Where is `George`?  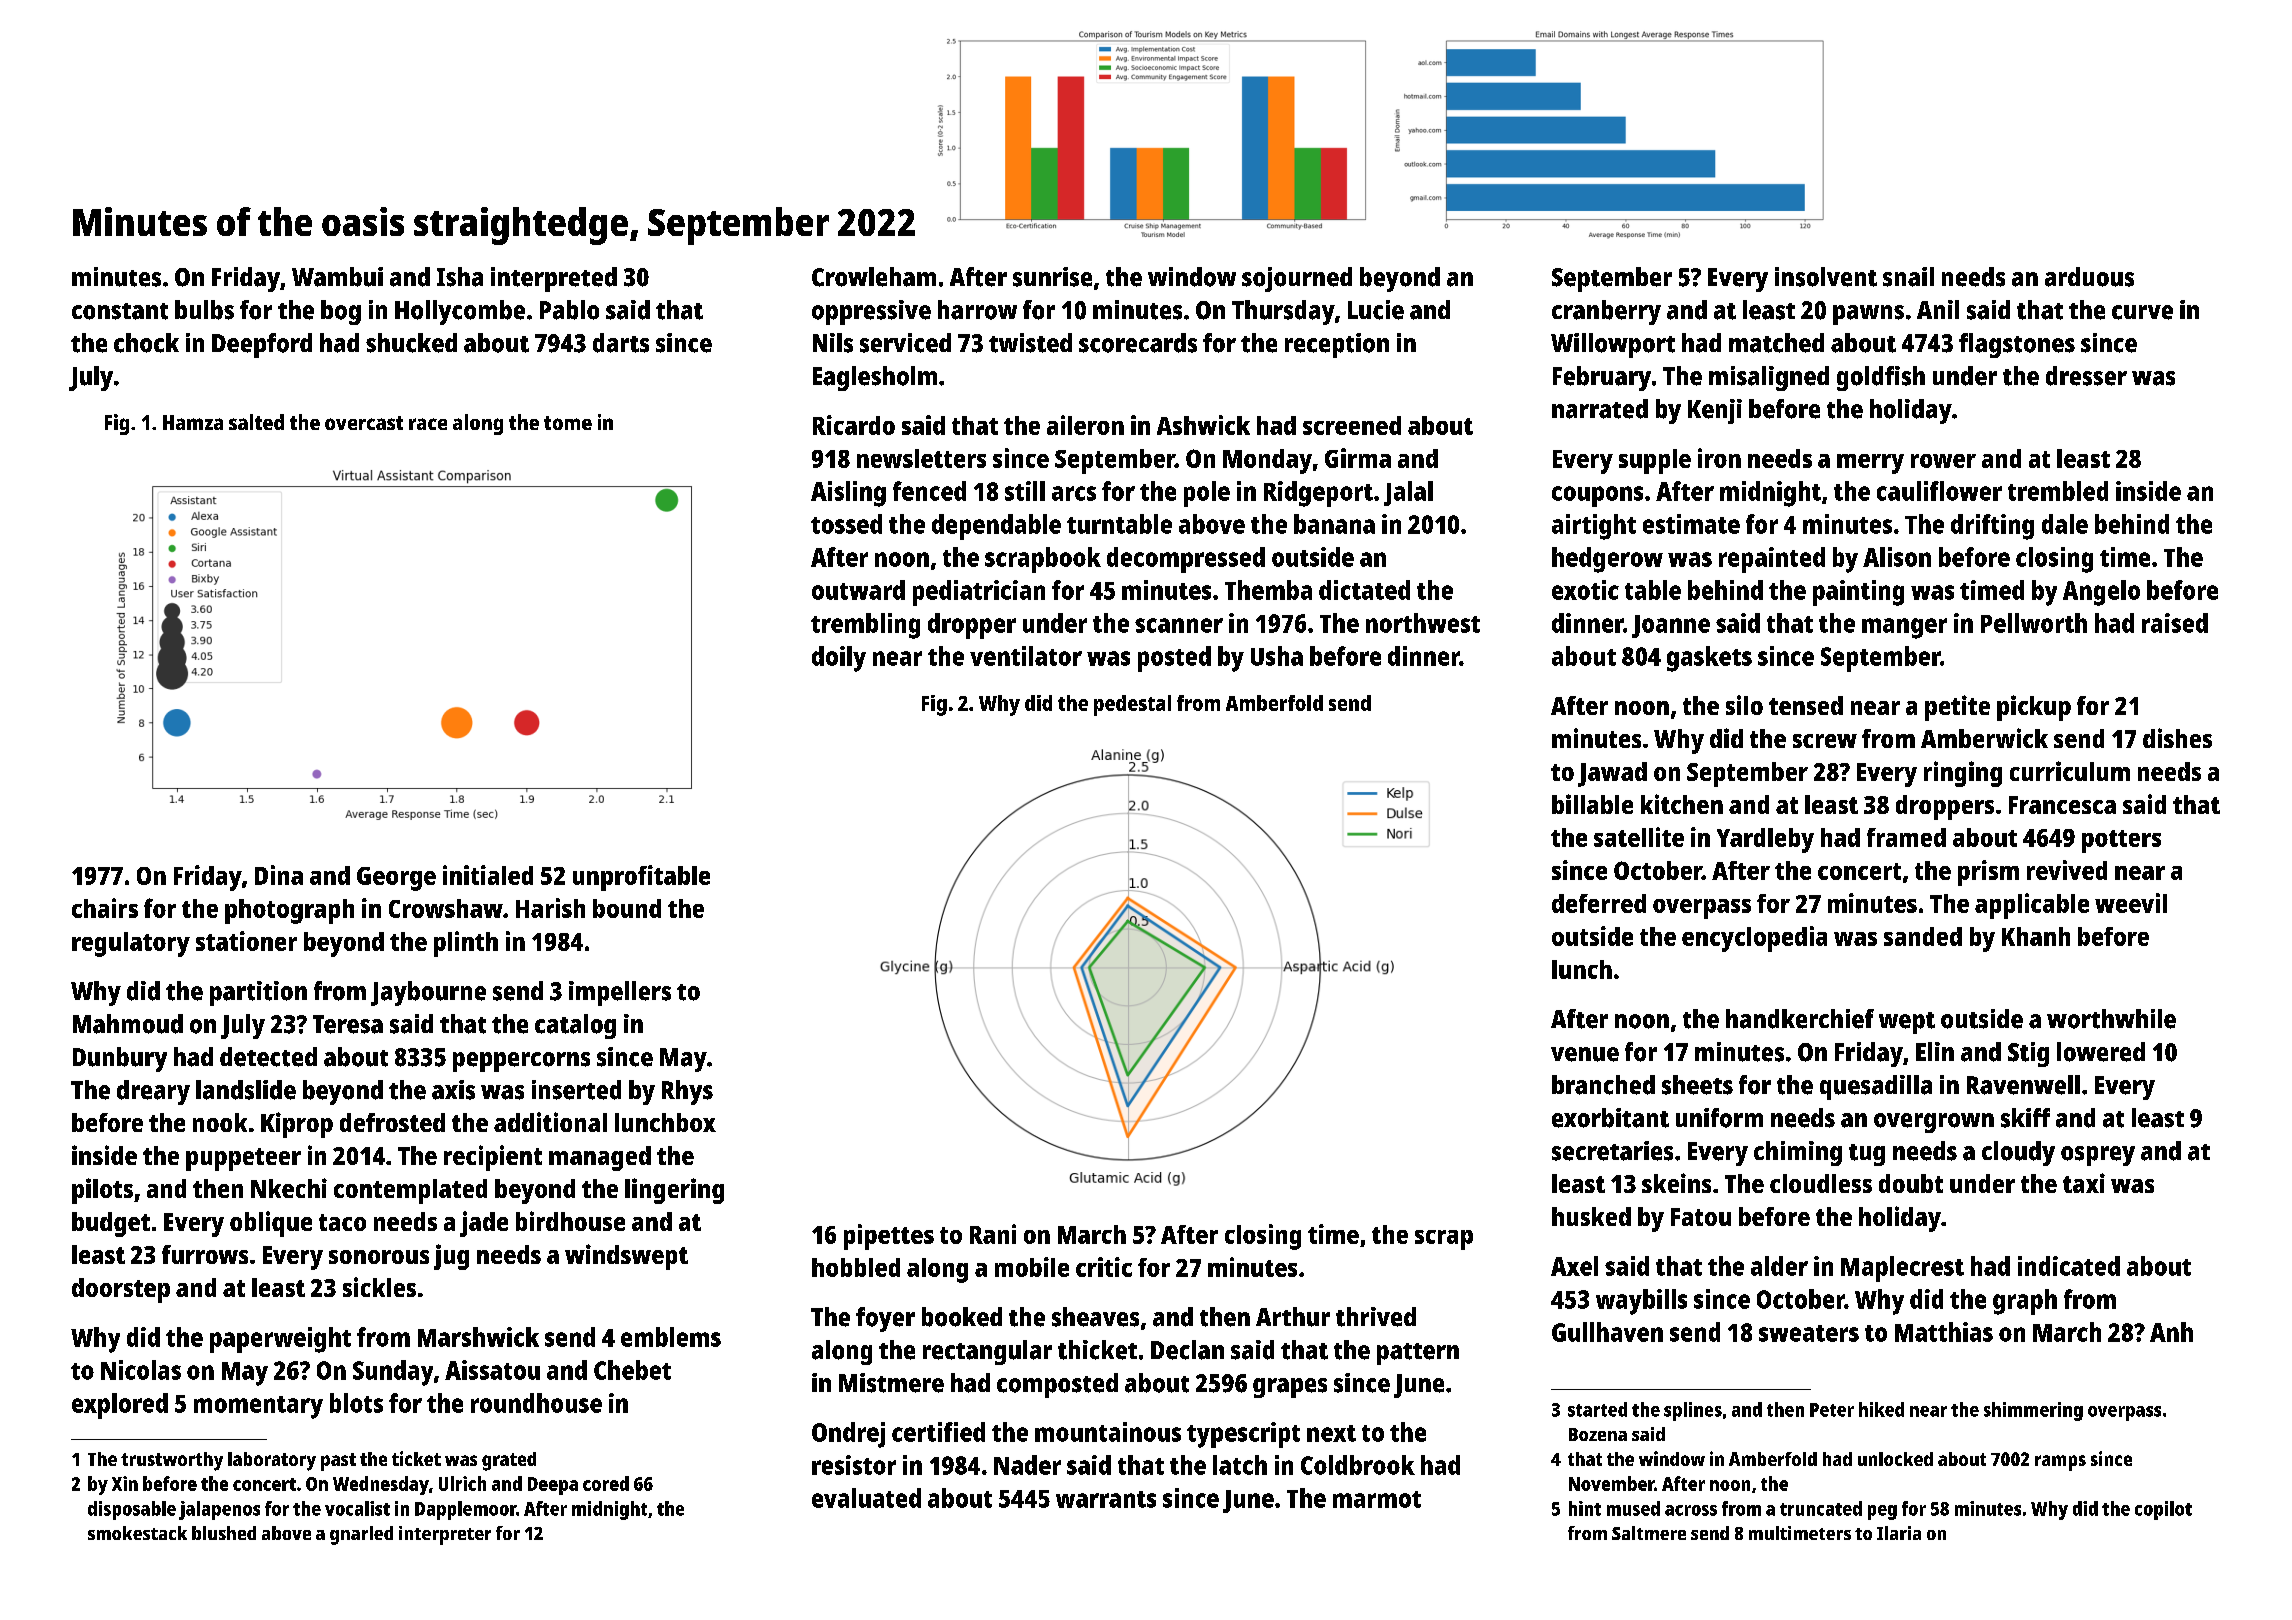 George is located at coordinates (396, 879).
